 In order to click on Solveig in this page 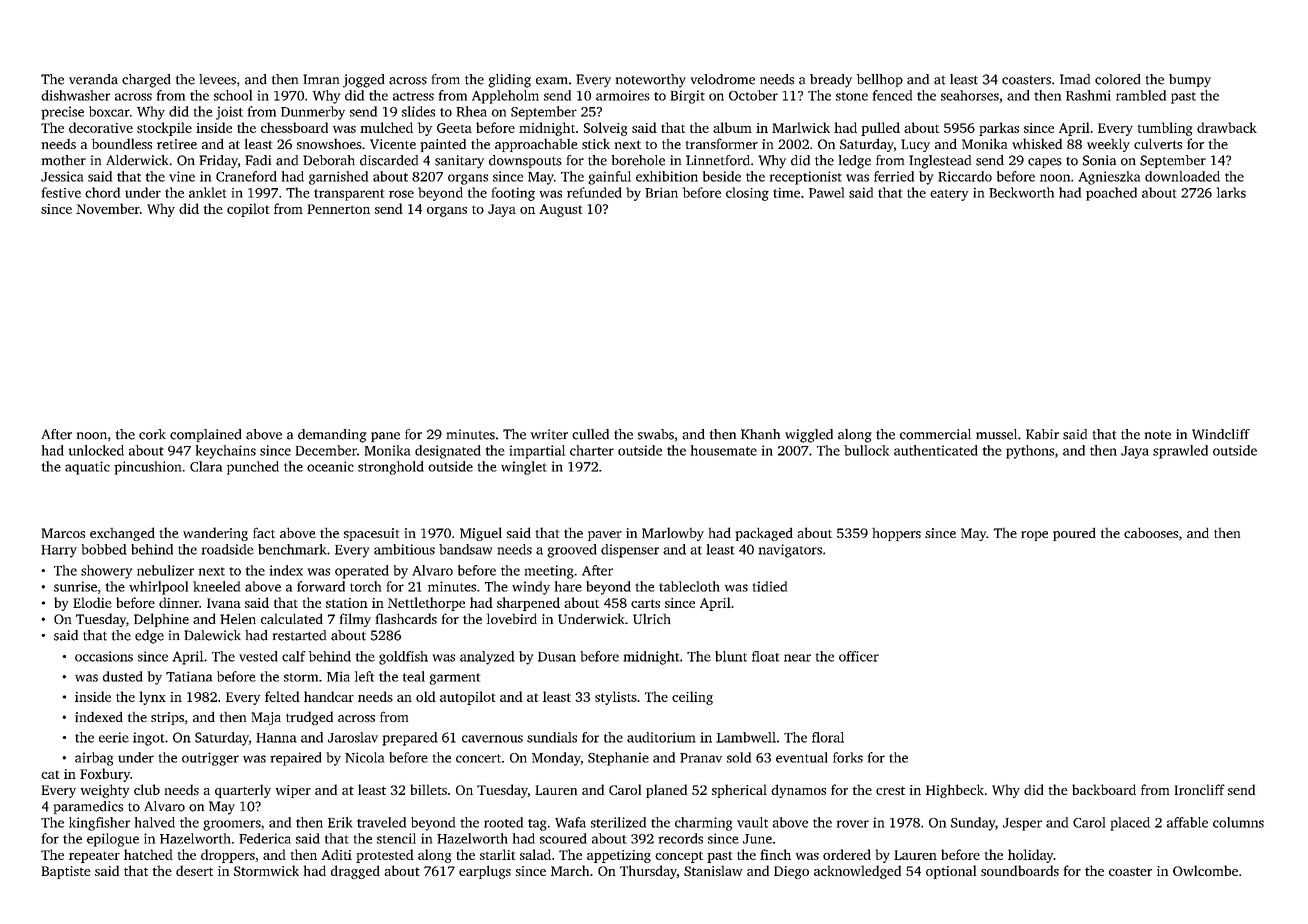, I will do `click(605, 129)`.
